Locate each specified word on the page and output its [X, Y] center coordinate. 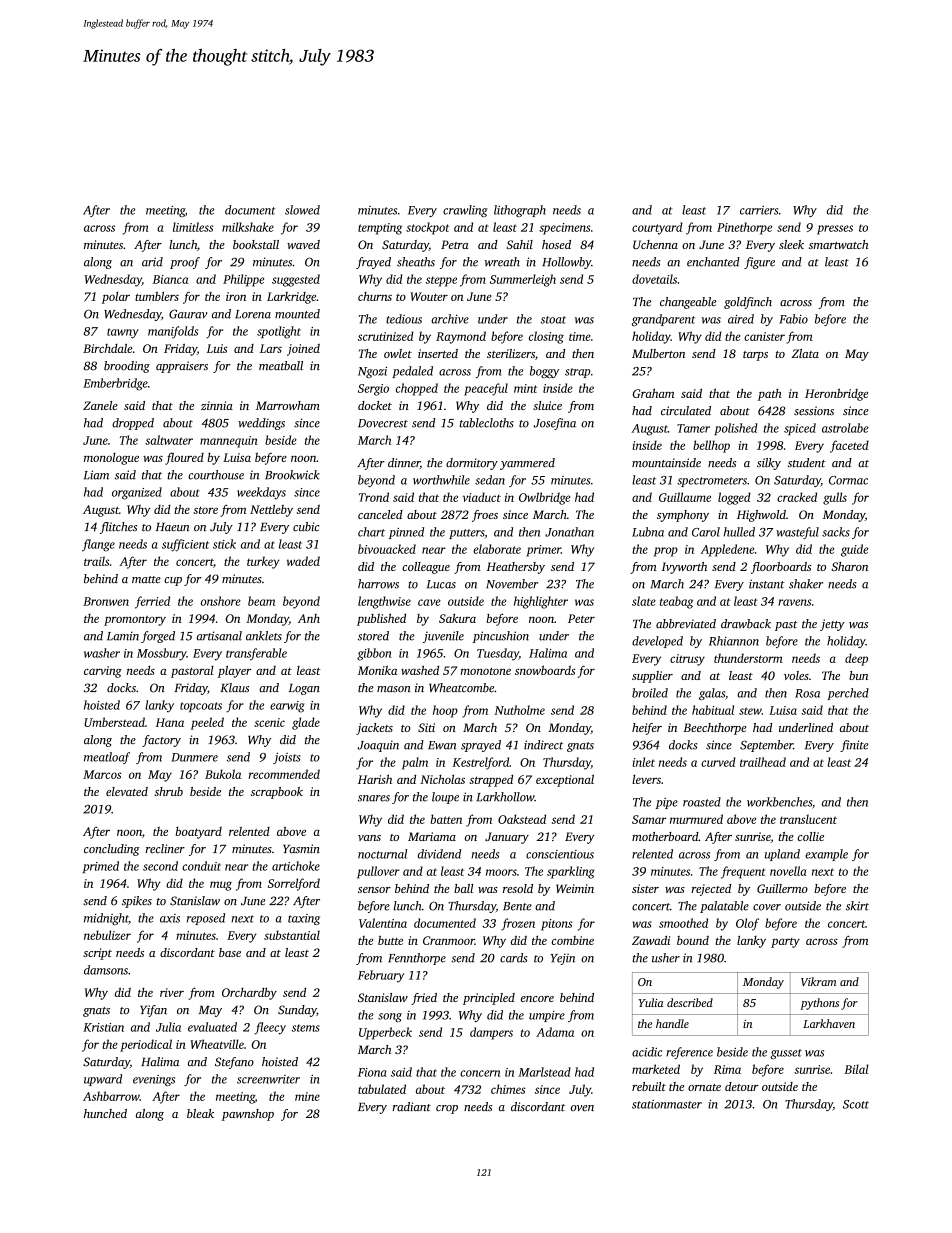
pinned [406, 533]
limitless [193, 227]
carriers [759, 210]
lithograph [520, 211]
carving [103, 672]
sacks [836, 532]
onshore [221, 601]
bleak [200, 1113]
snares [374, 798]
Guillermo [782, 888]
